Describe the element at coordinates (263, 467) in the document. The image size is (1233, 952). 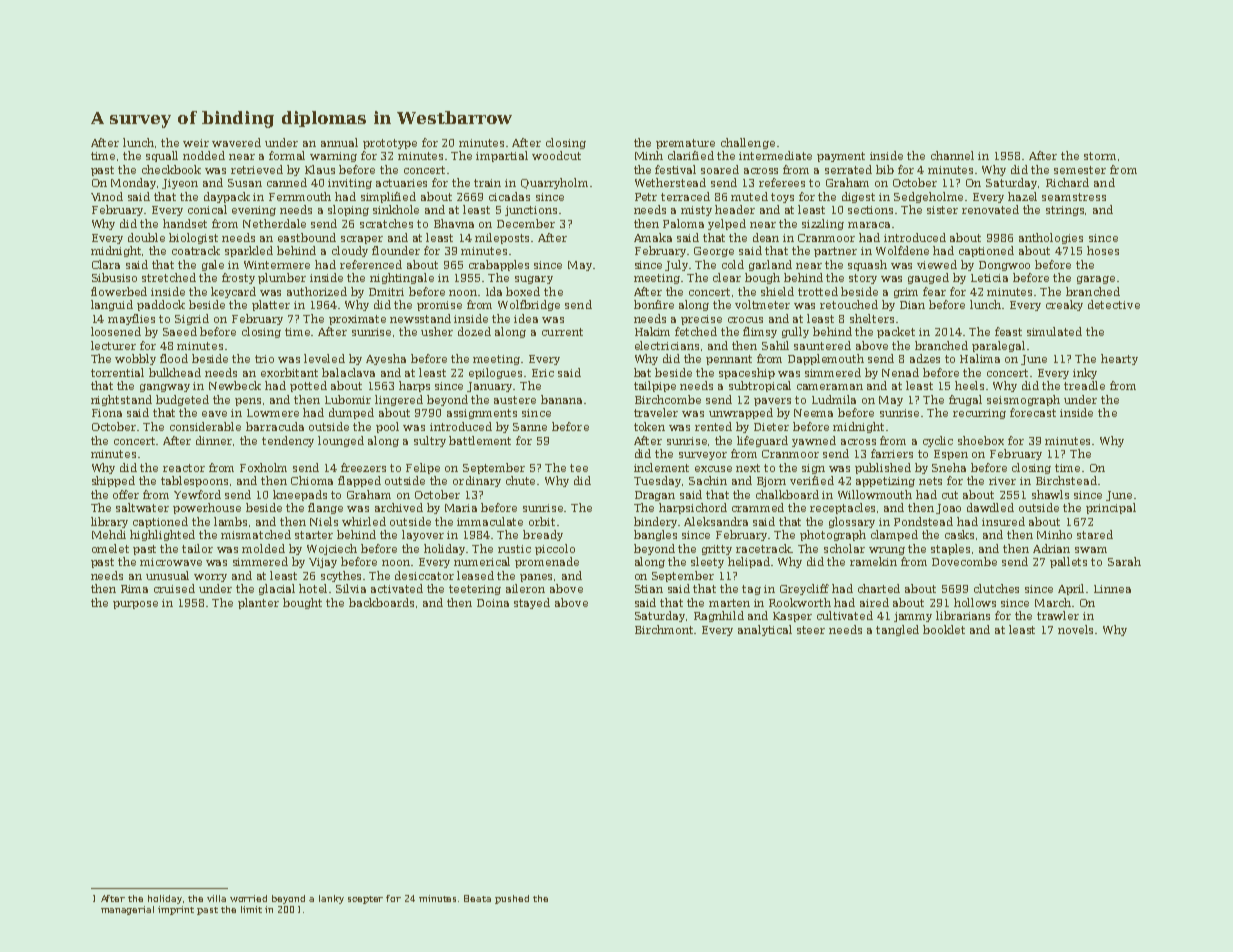
I see `Foxholm` at that location.
